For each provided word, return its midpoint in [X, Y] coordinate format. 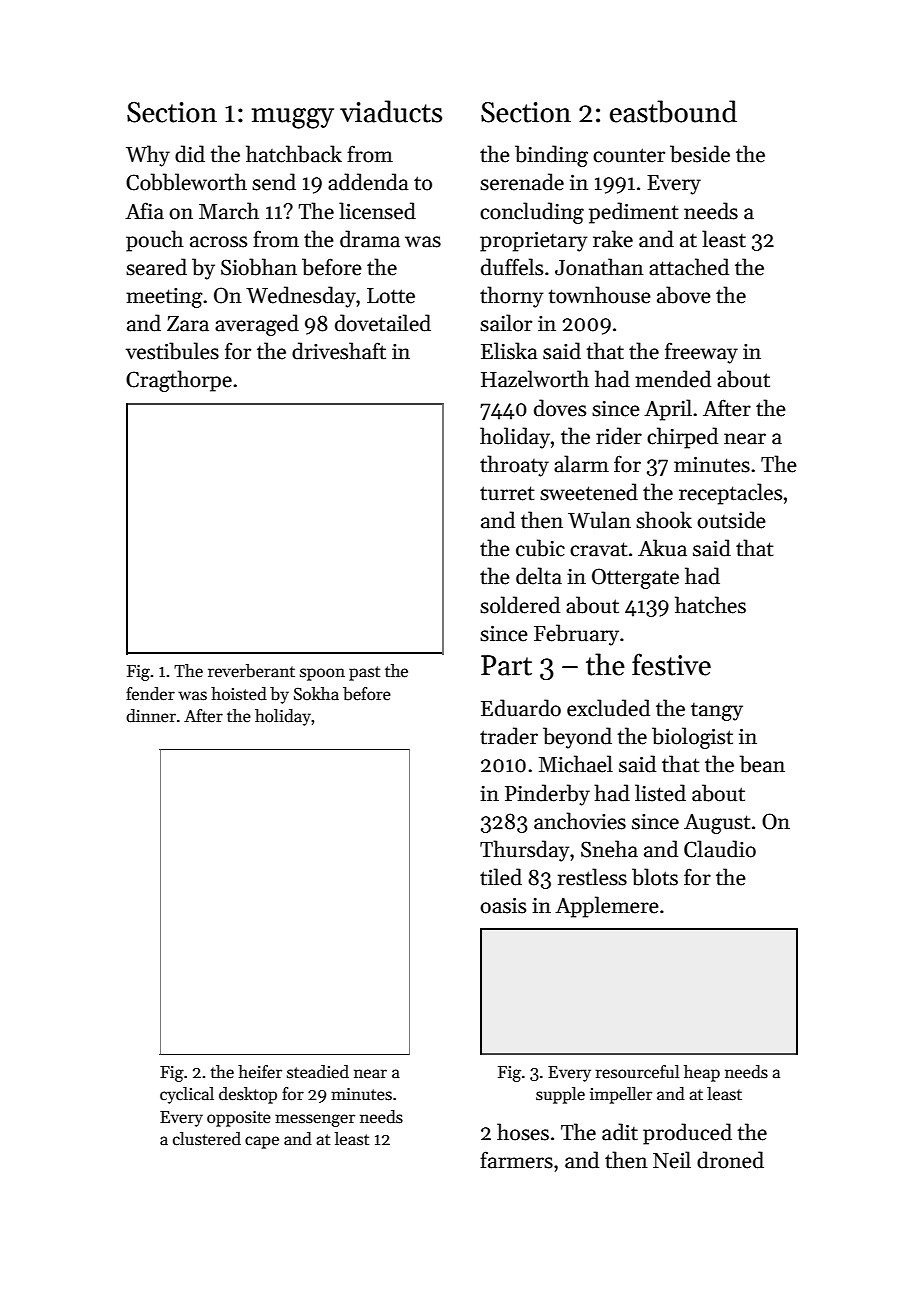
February [576, 635]
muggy [293, 118]
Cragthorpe [179, 381]
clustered [207, 1139]
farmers [516, 1160]
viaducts [391, 111]
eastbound [673, 111]
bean [762, 764]
